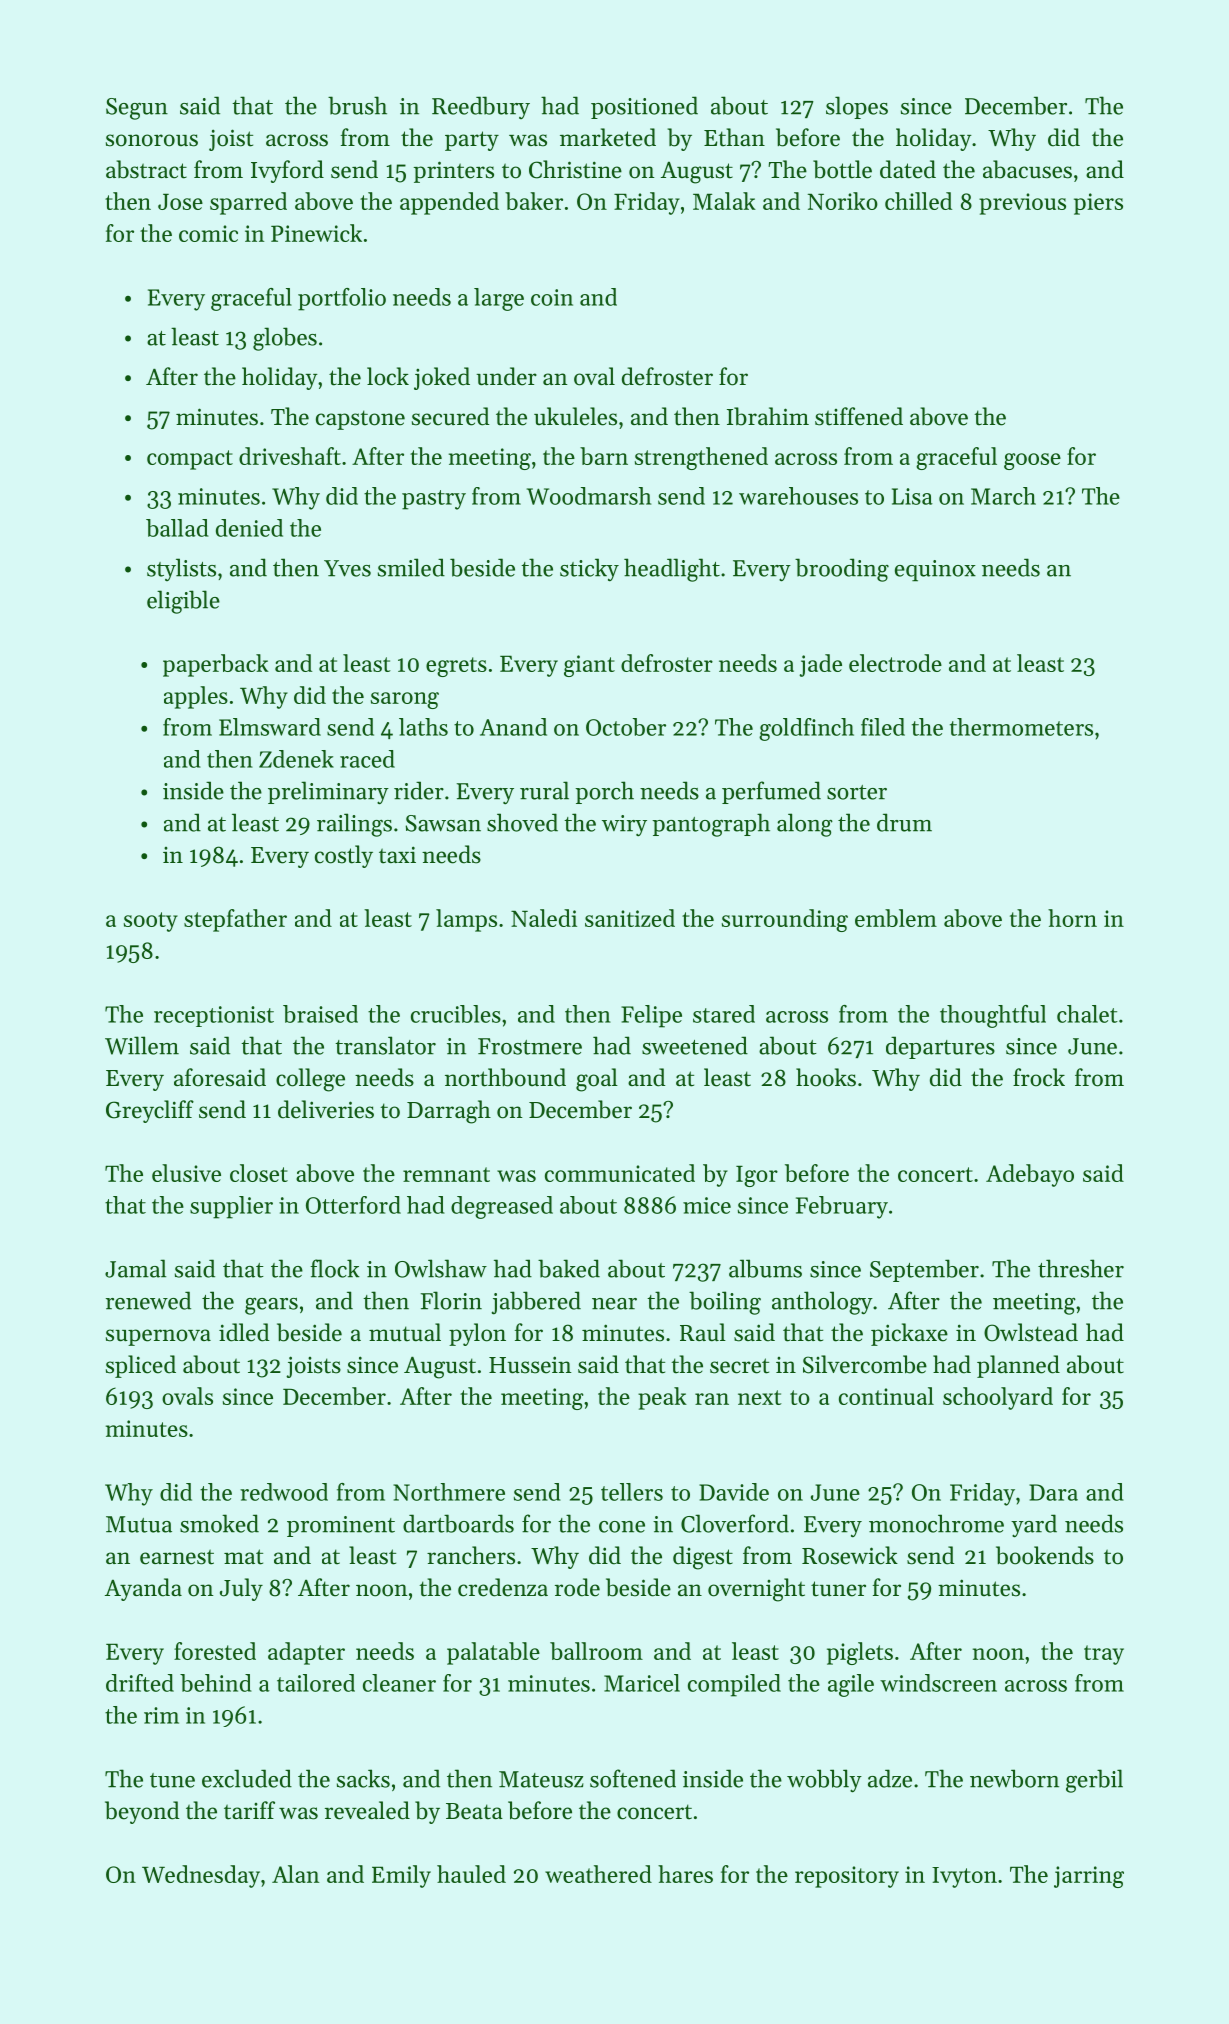 The width and height of the screenshot is (1229, 2024). What do you see at coordinates (152, 140) in the screenshot?
I see `sonorous` at bounding box center [152, 140].
